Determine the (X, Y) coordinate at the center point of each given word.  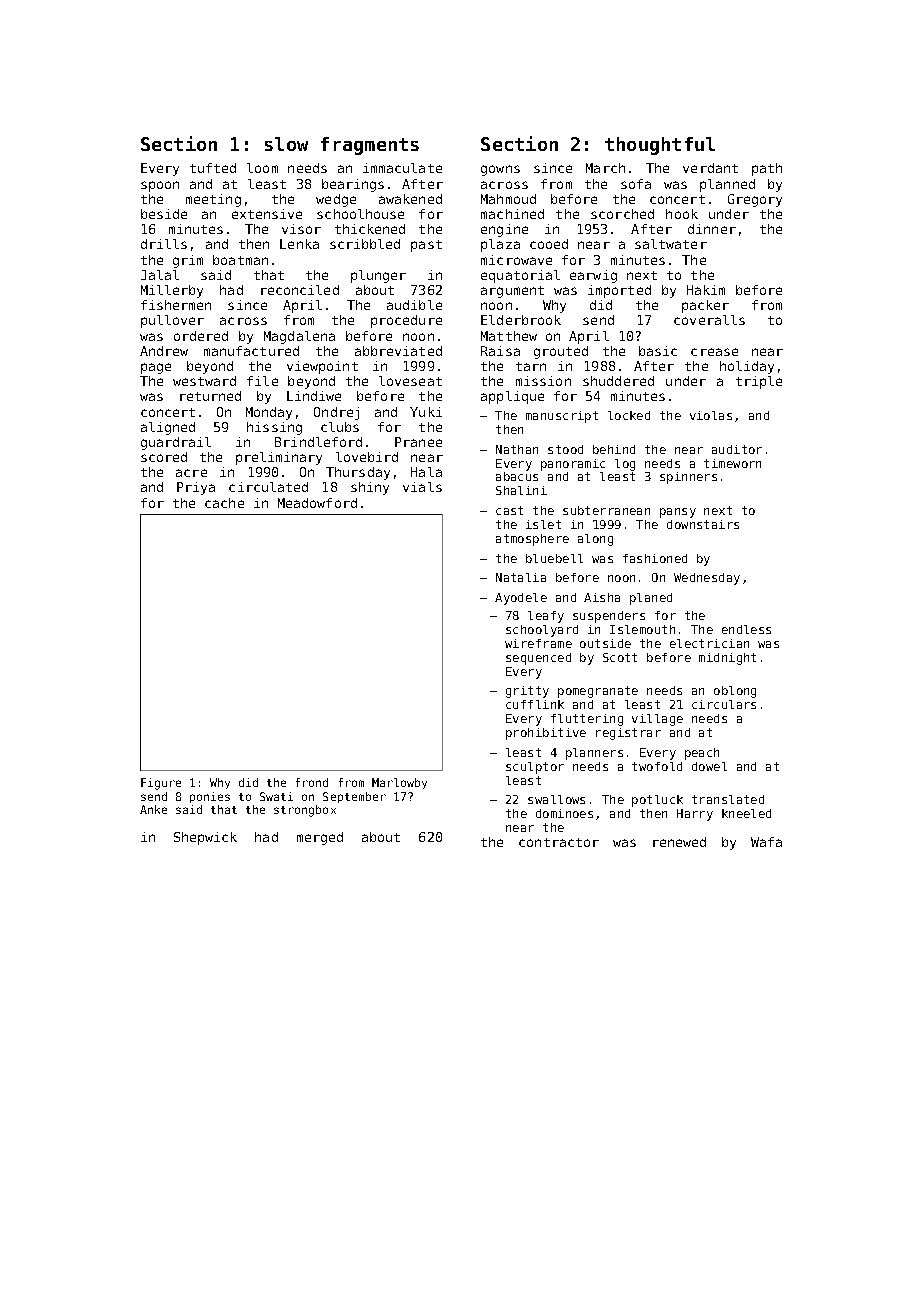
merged (320, 838)
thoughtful (660, 146)
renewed (679, 842)
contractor (559, 842)
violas (711, 415)
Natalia (521, 577)
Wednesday (707, 579)
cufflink (535, 704)
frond (312, 782)
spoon (160, 186)
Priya (196, 488)
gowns (500, 170)
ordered (201, 336)
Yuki (426, 412)
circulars (724, 704)
